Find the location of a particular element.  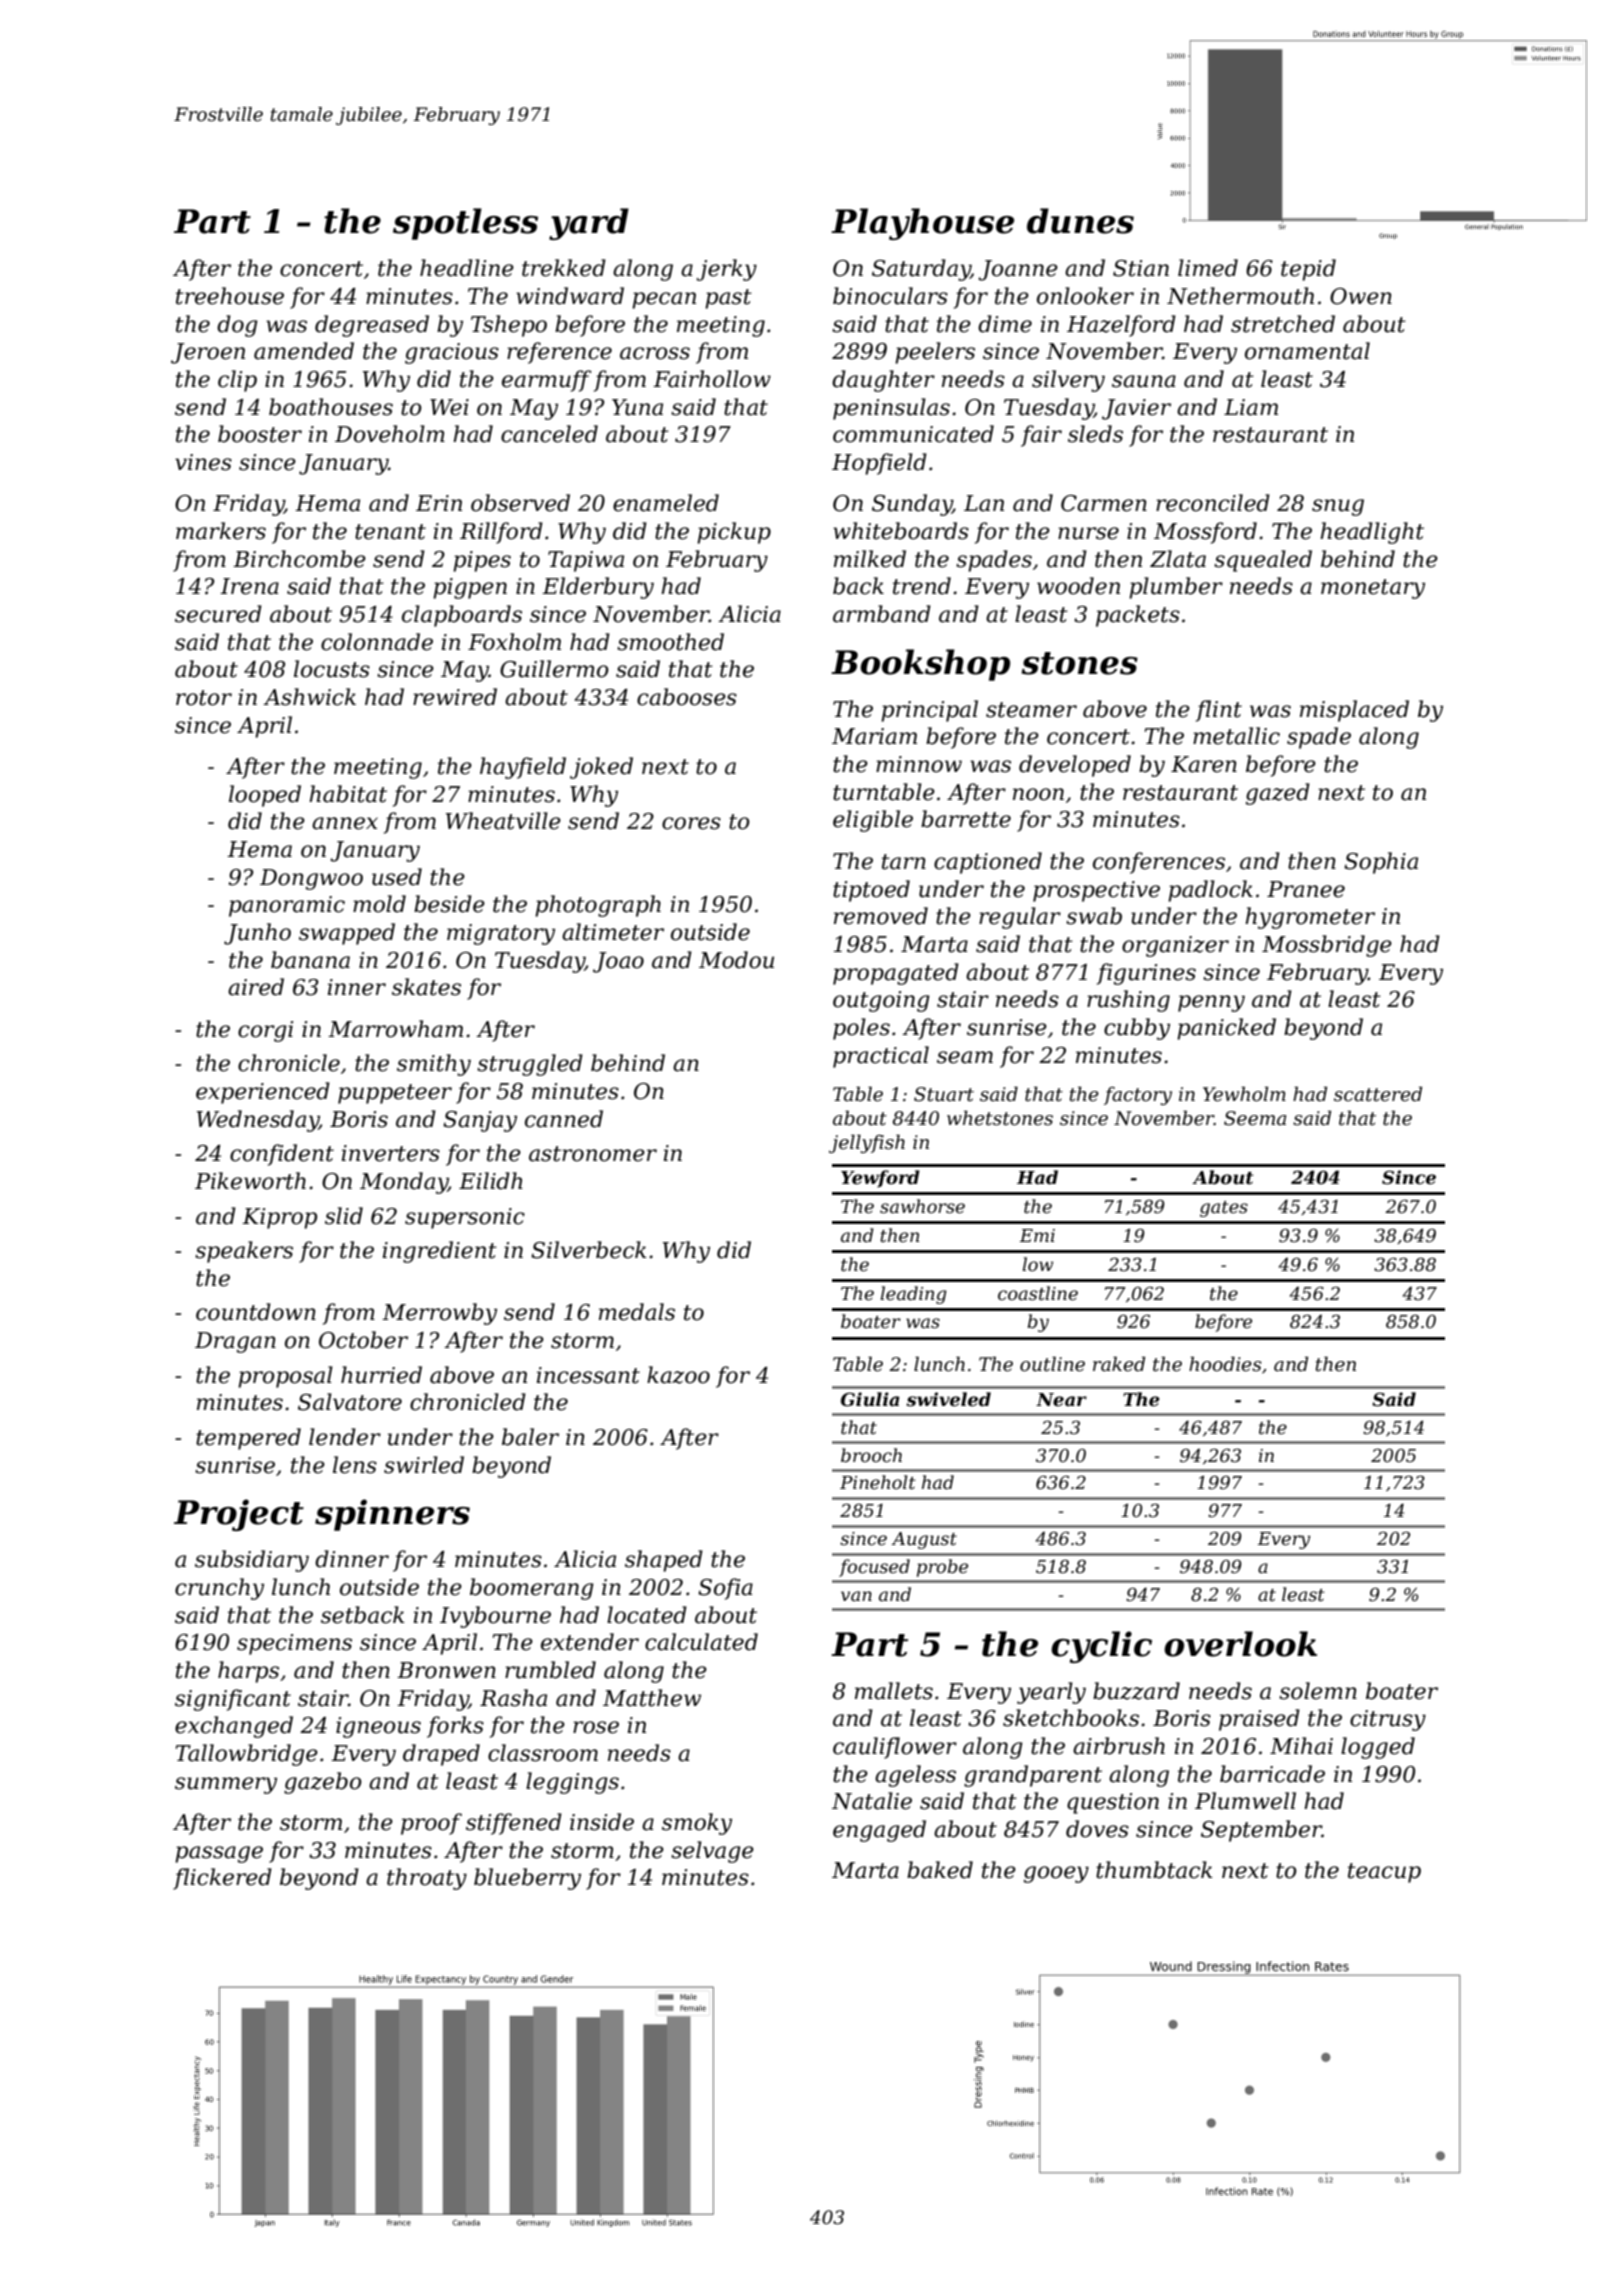

tepid is located at coordinates (1308, 270).
